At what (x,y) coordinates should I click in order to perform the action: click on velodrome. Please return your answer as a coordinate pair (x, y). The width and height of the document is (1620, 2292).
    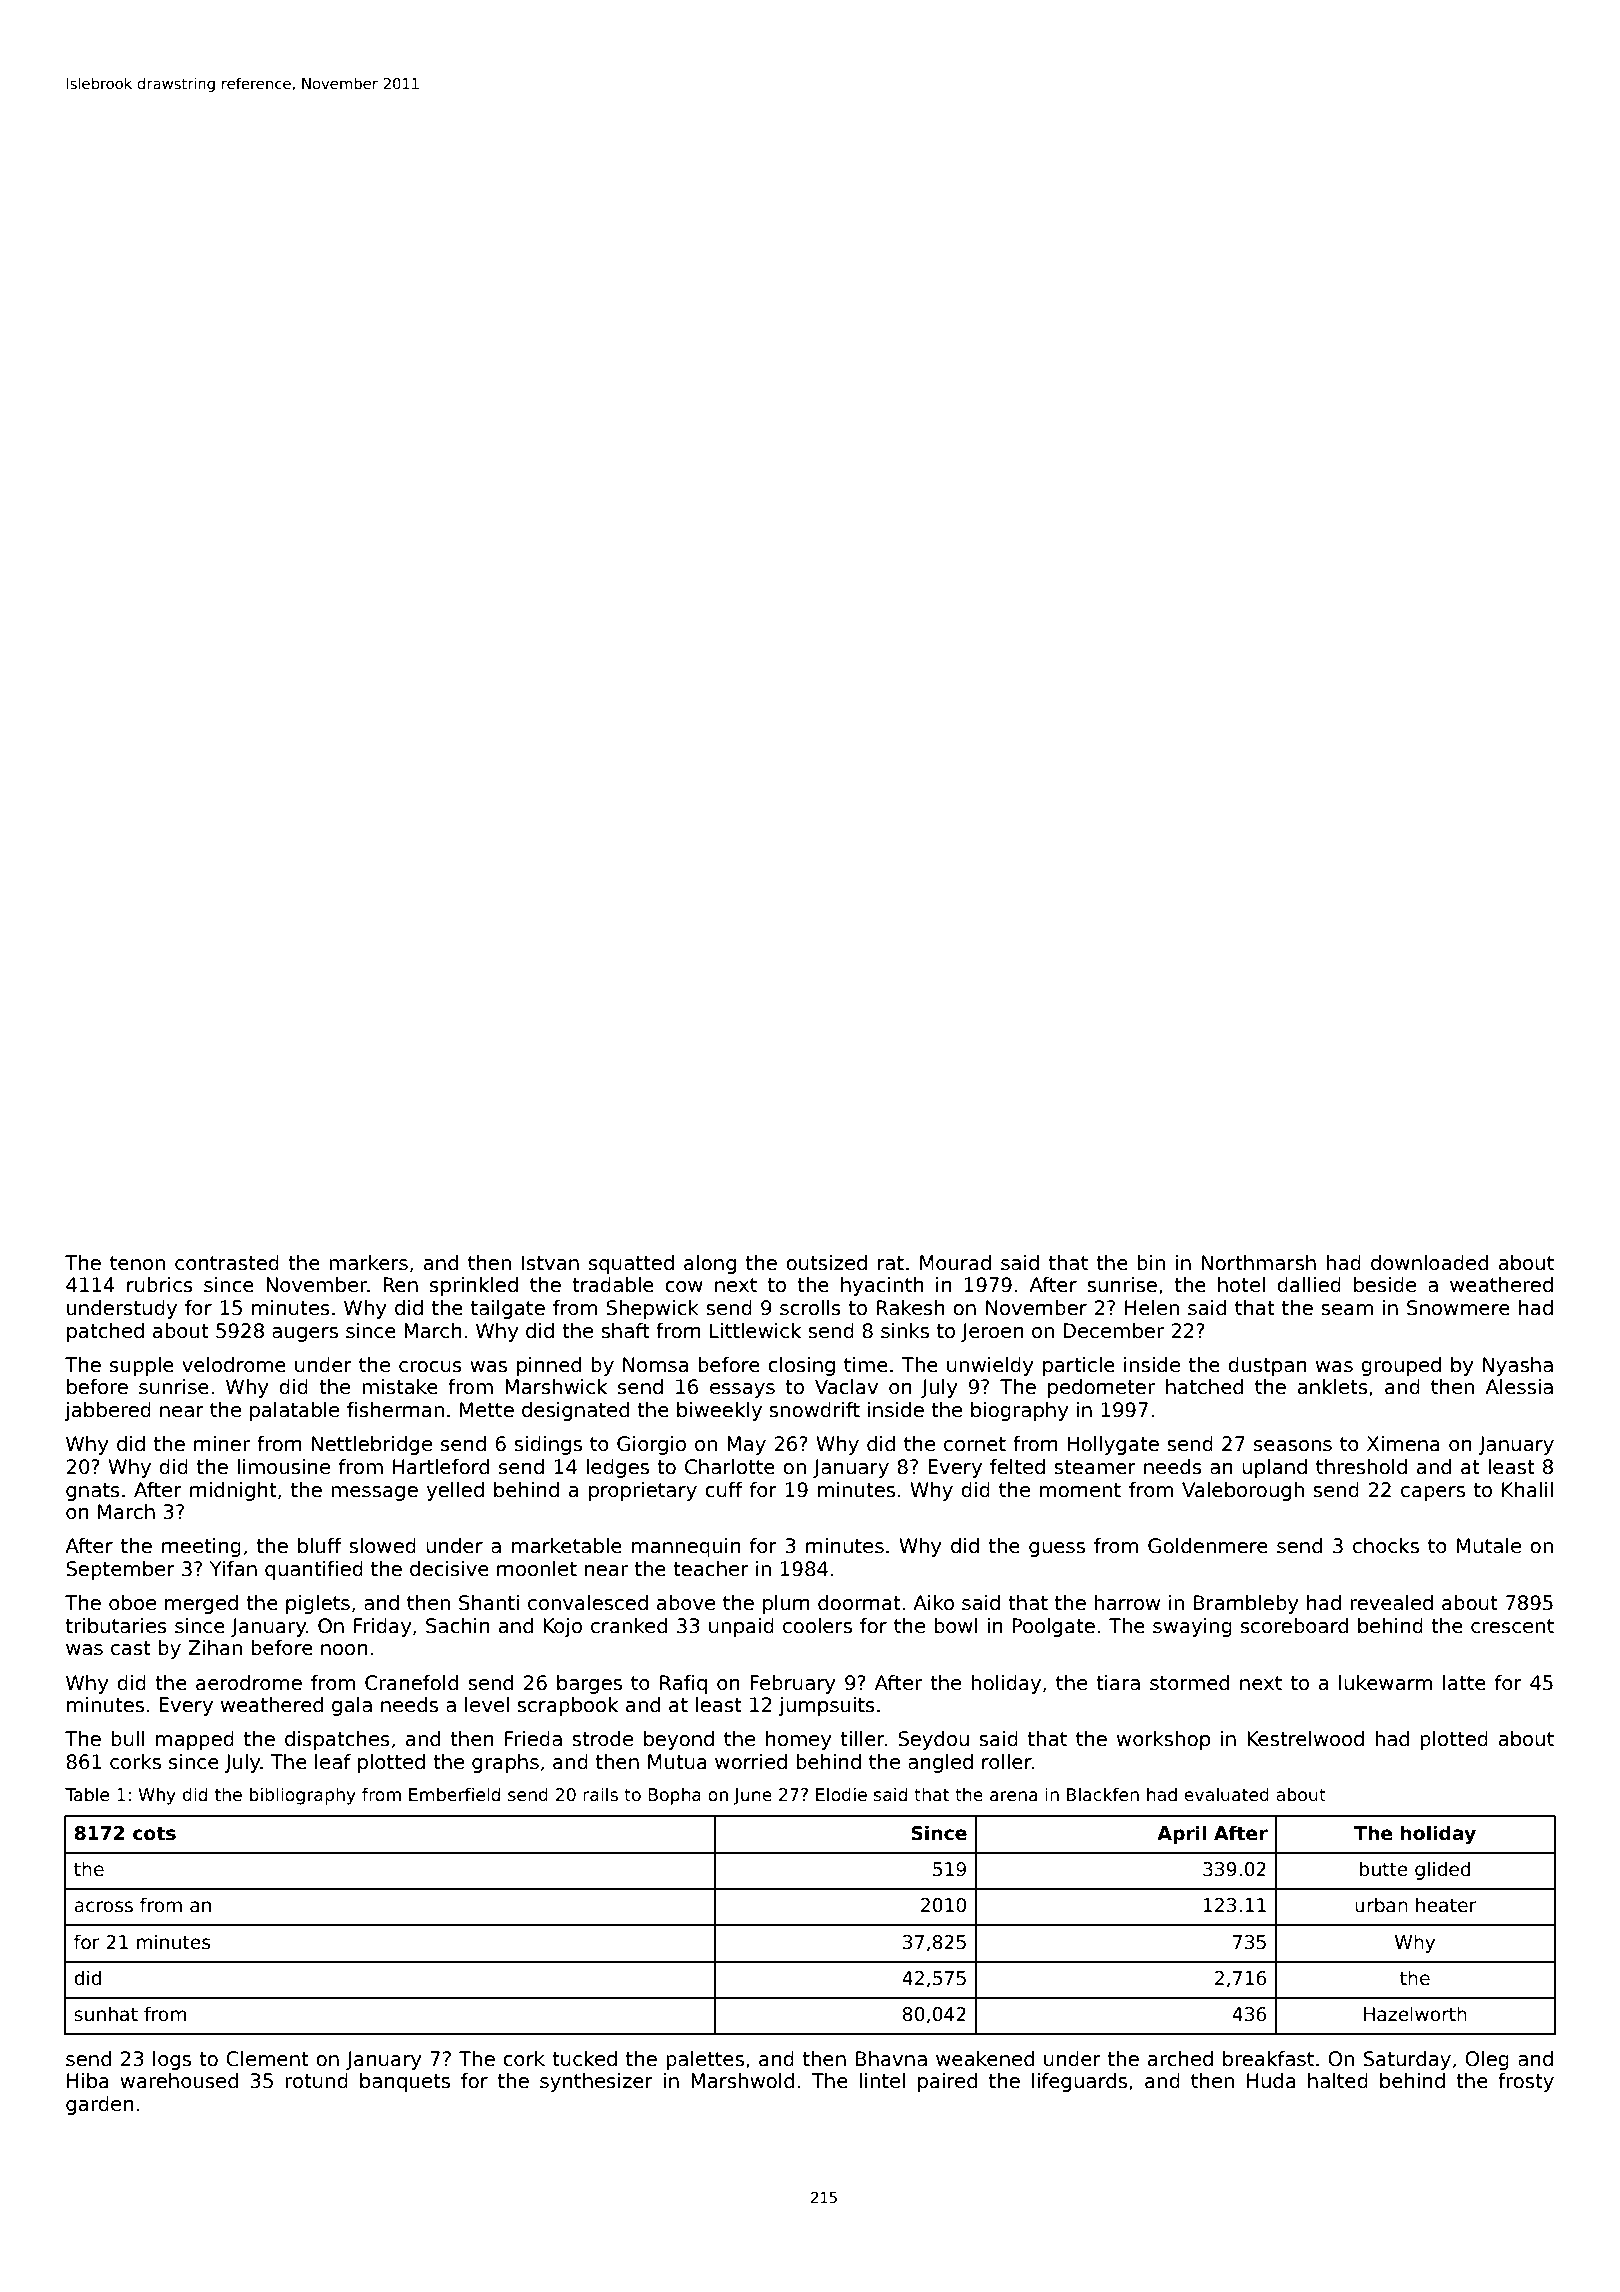
    Looking at the image, I should click on (234, 1365).
